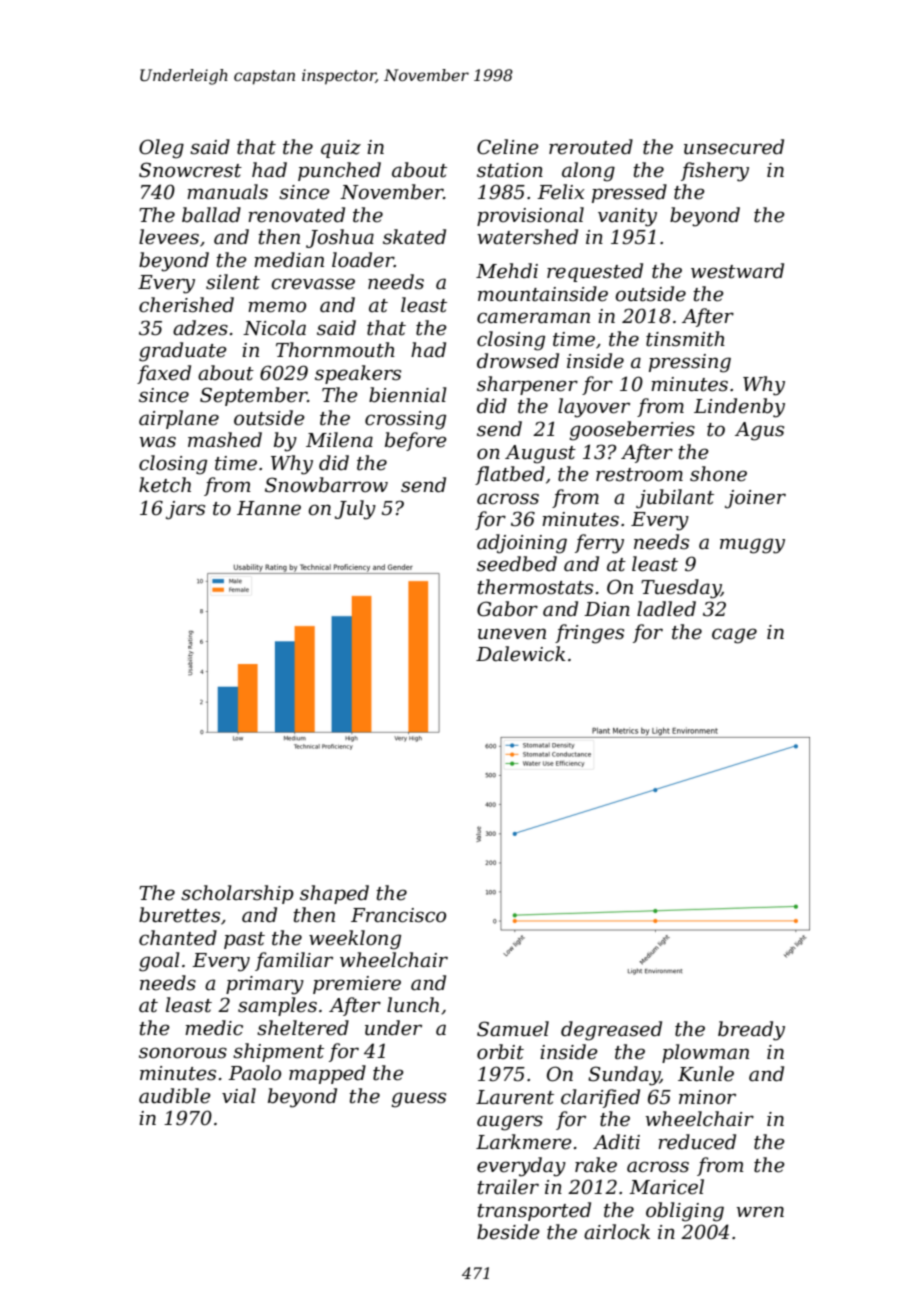 The width and height of the screenshot is (924, 1311). I want to click on vial, so click(239, 1096).
